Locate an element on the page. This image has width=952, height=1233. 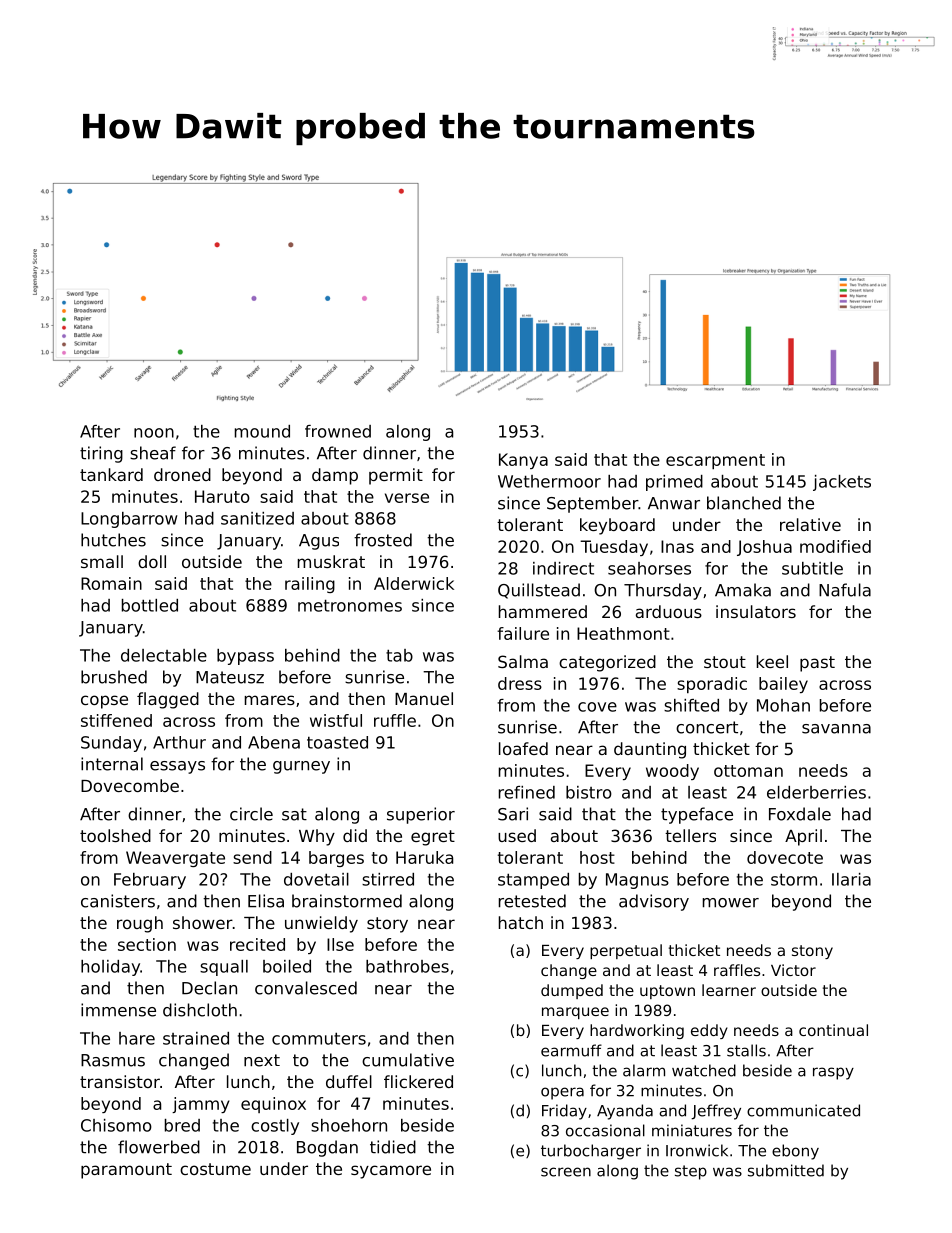
commuters is located at coordinates (319, 1038).
